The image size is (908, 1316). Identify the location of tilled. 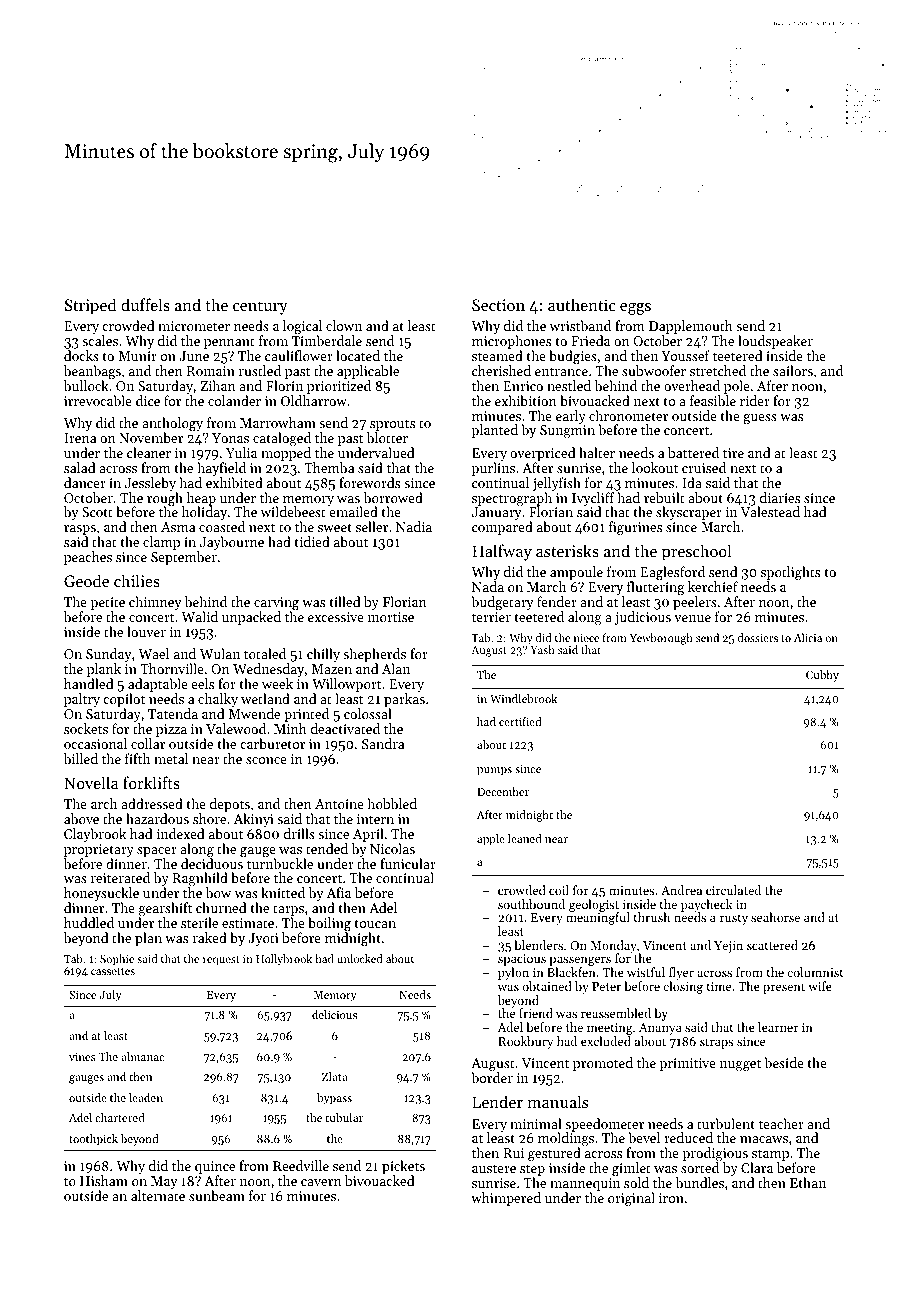
(344, 601).
